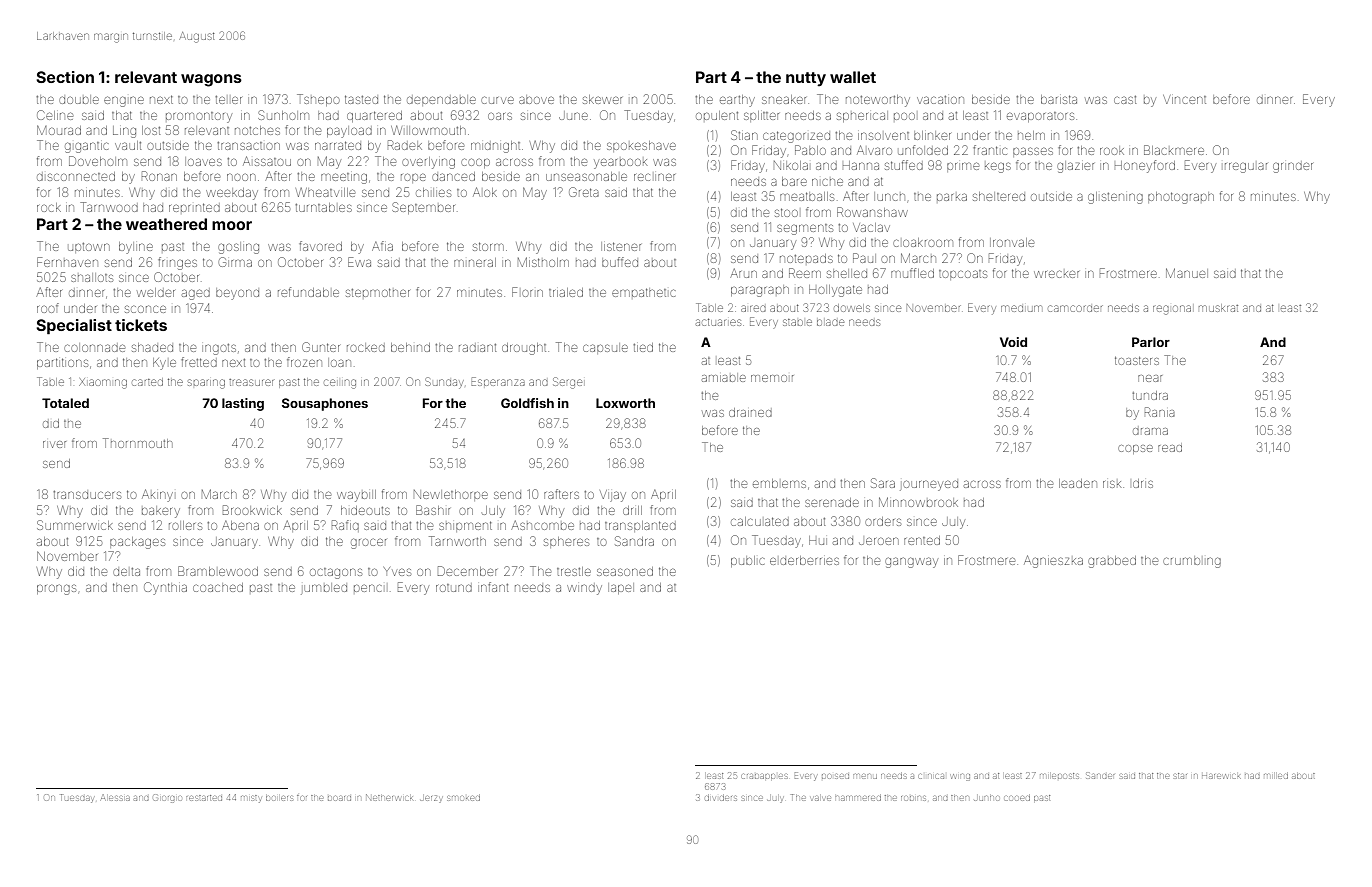  Describe the element at coordinates (1078, 483) in the screenshot. I see `leaden` at that location.
